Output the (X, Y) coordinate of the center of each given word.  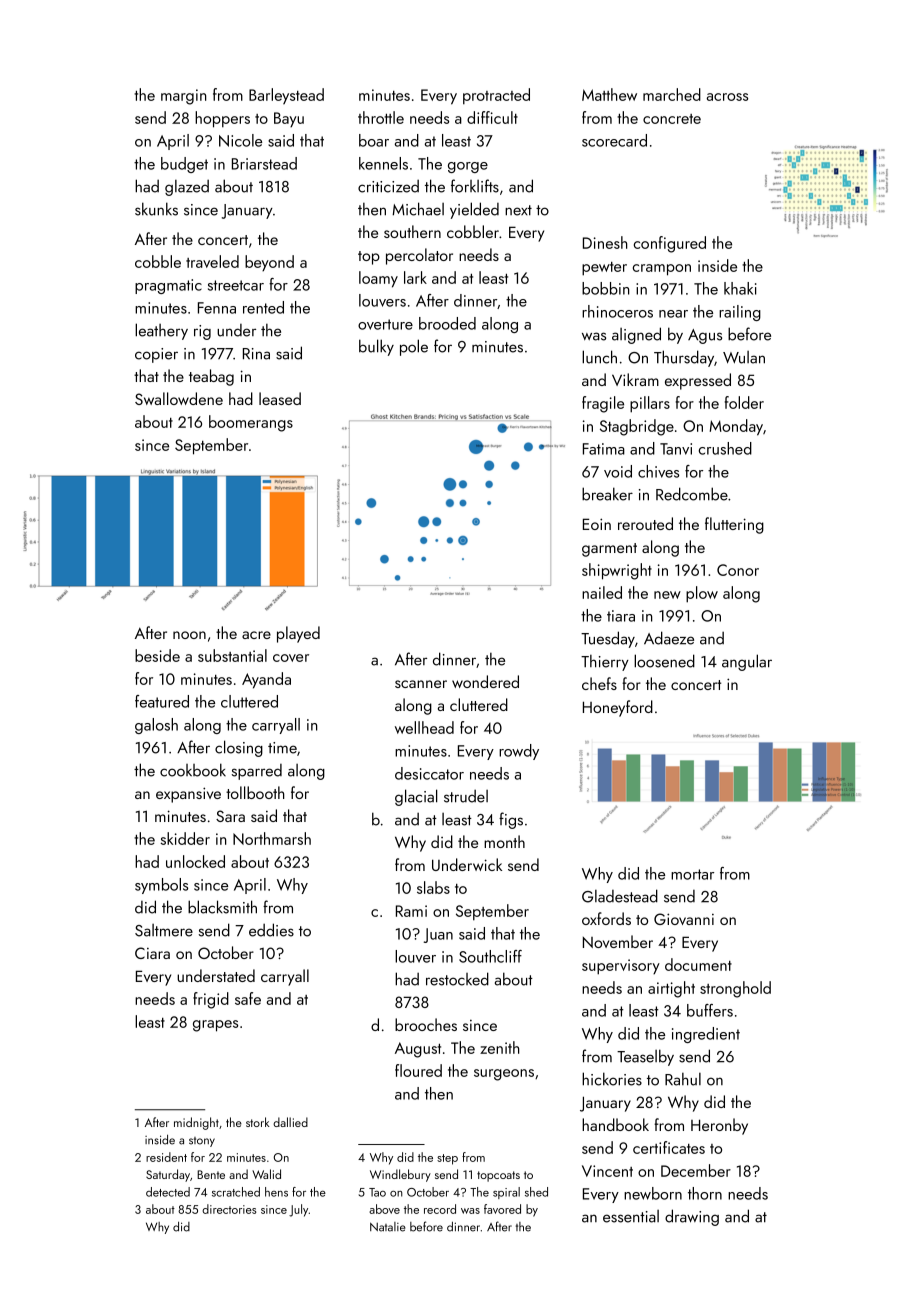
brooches (426, 1024)
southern (412, 231)
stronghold (735, 989)
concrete (672, 119)
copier (156, 355)
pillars (650, 404)
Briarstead (264, 163)
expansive (188, 795)
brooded (447, 323)
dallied (290, 1122)
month (504, 841)
